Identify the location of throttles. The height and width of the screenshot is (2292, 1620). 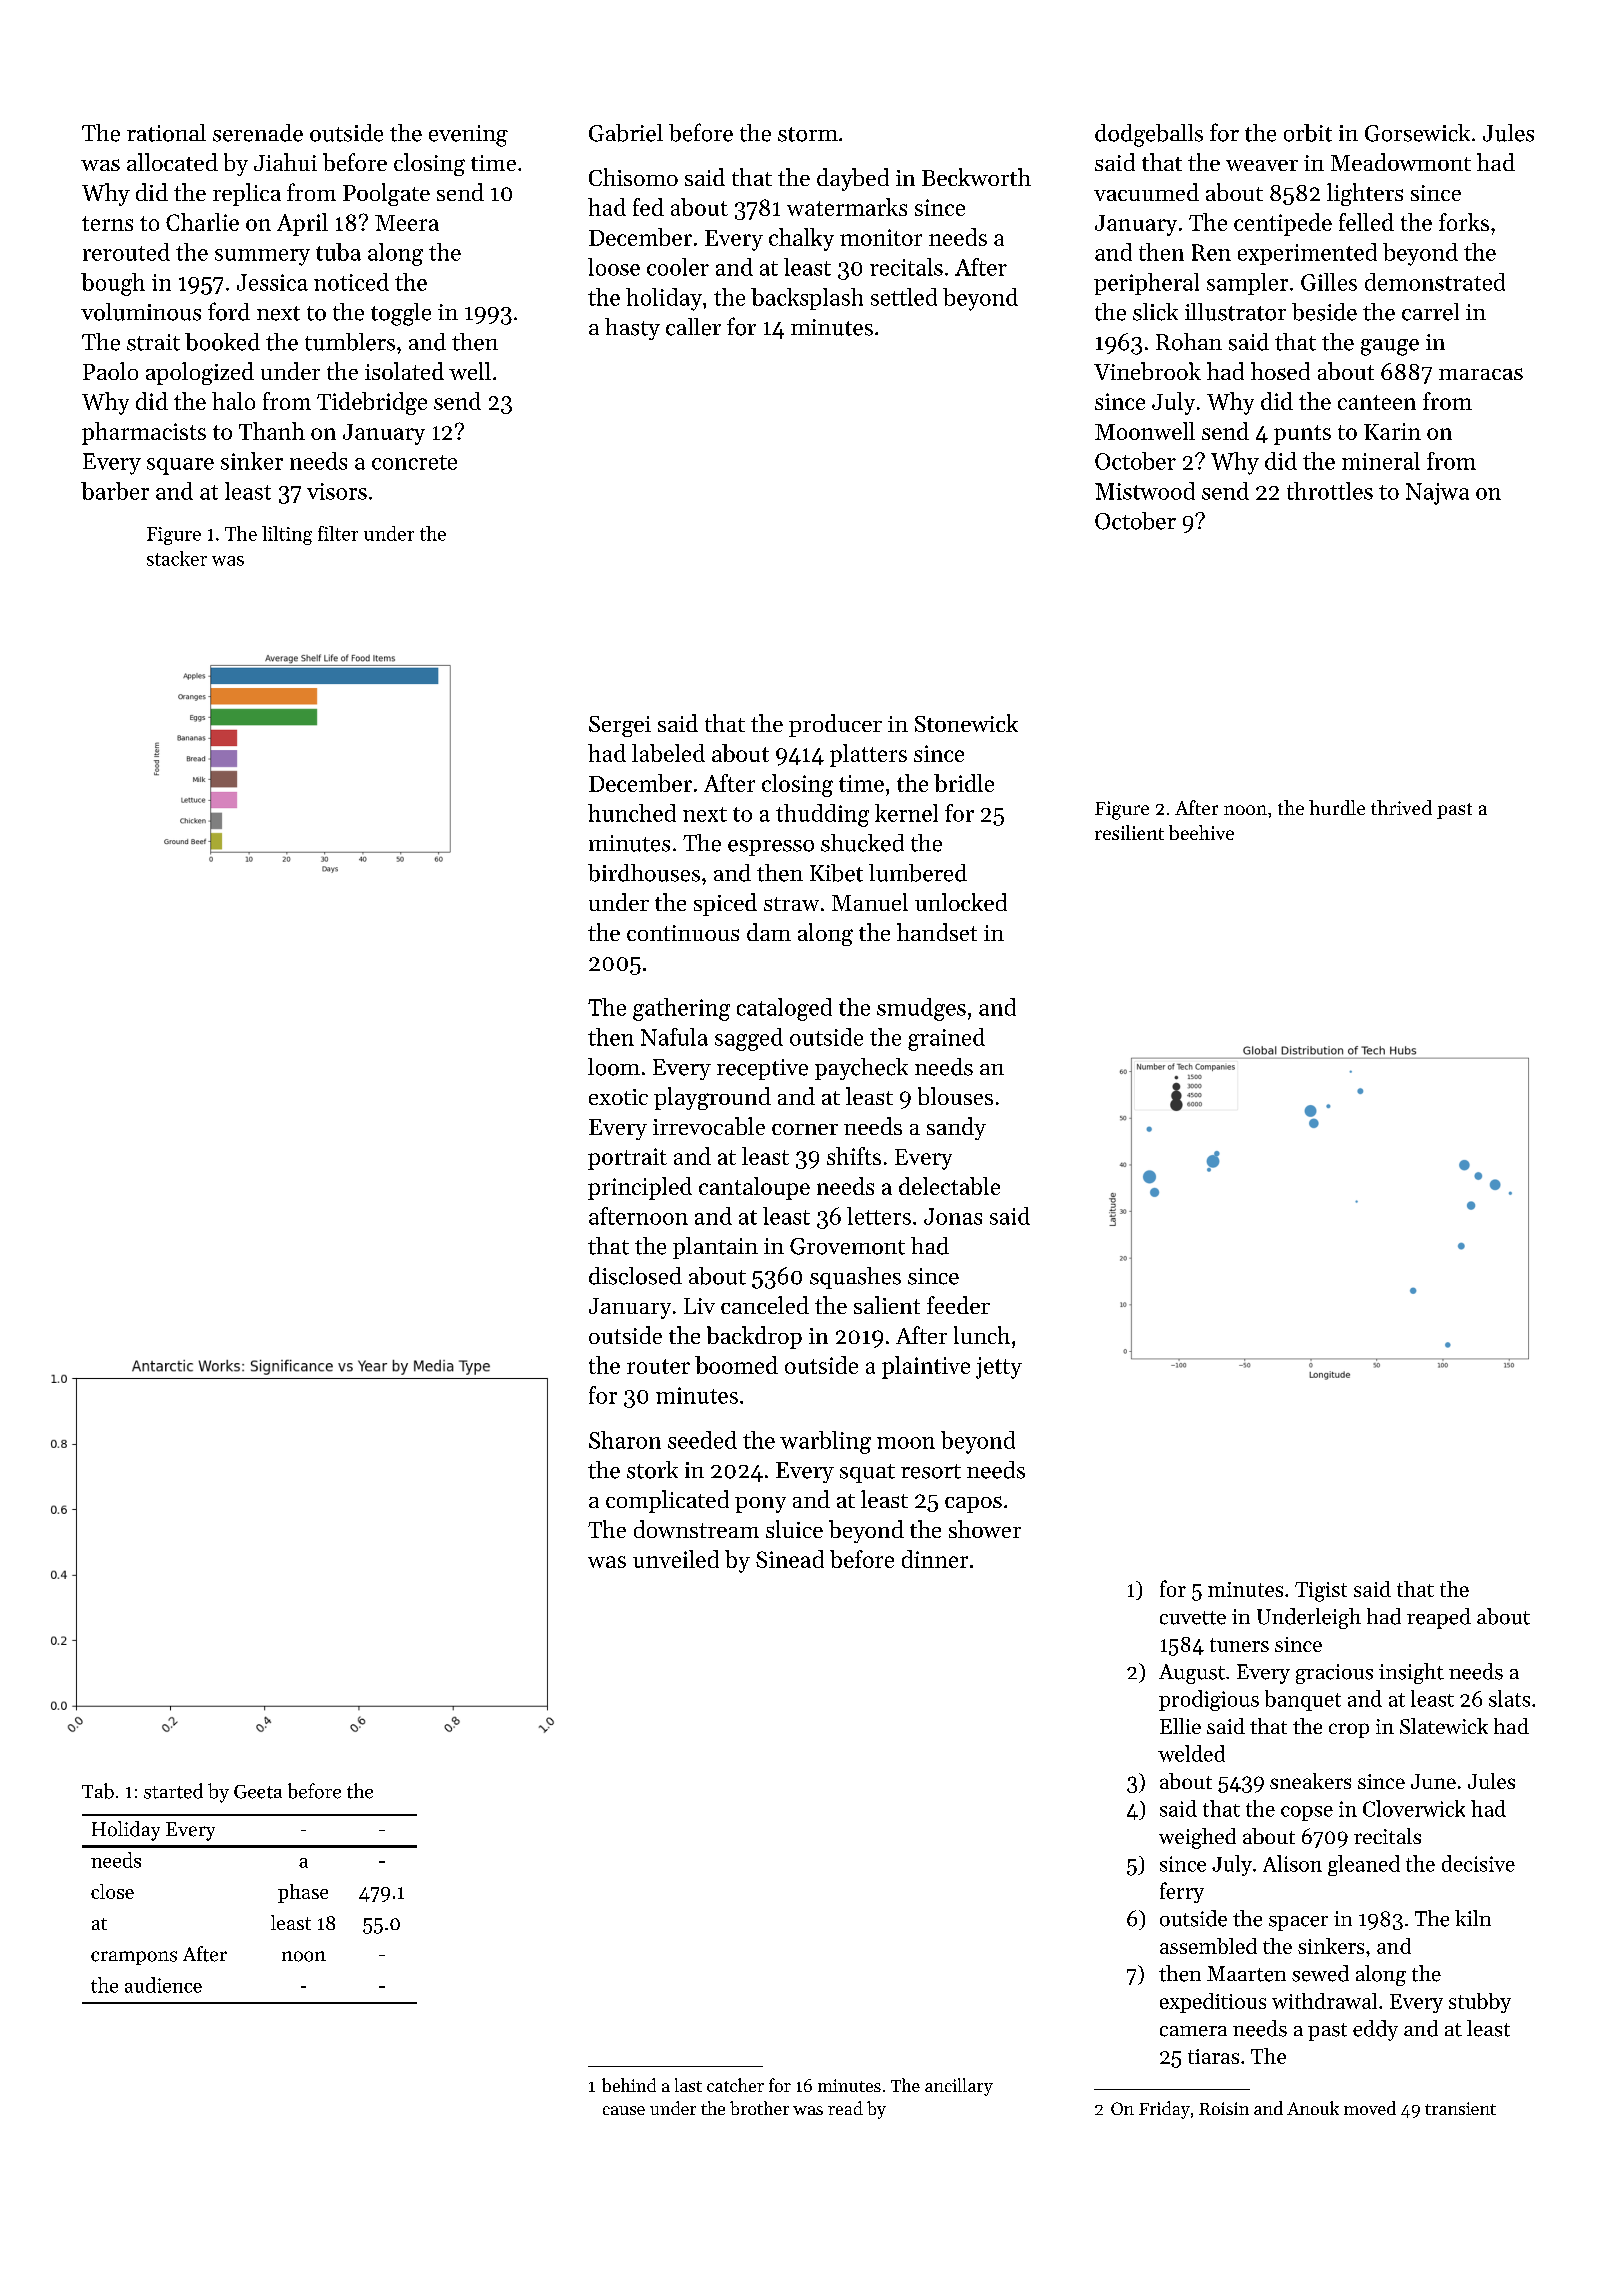
(1330, 491).
